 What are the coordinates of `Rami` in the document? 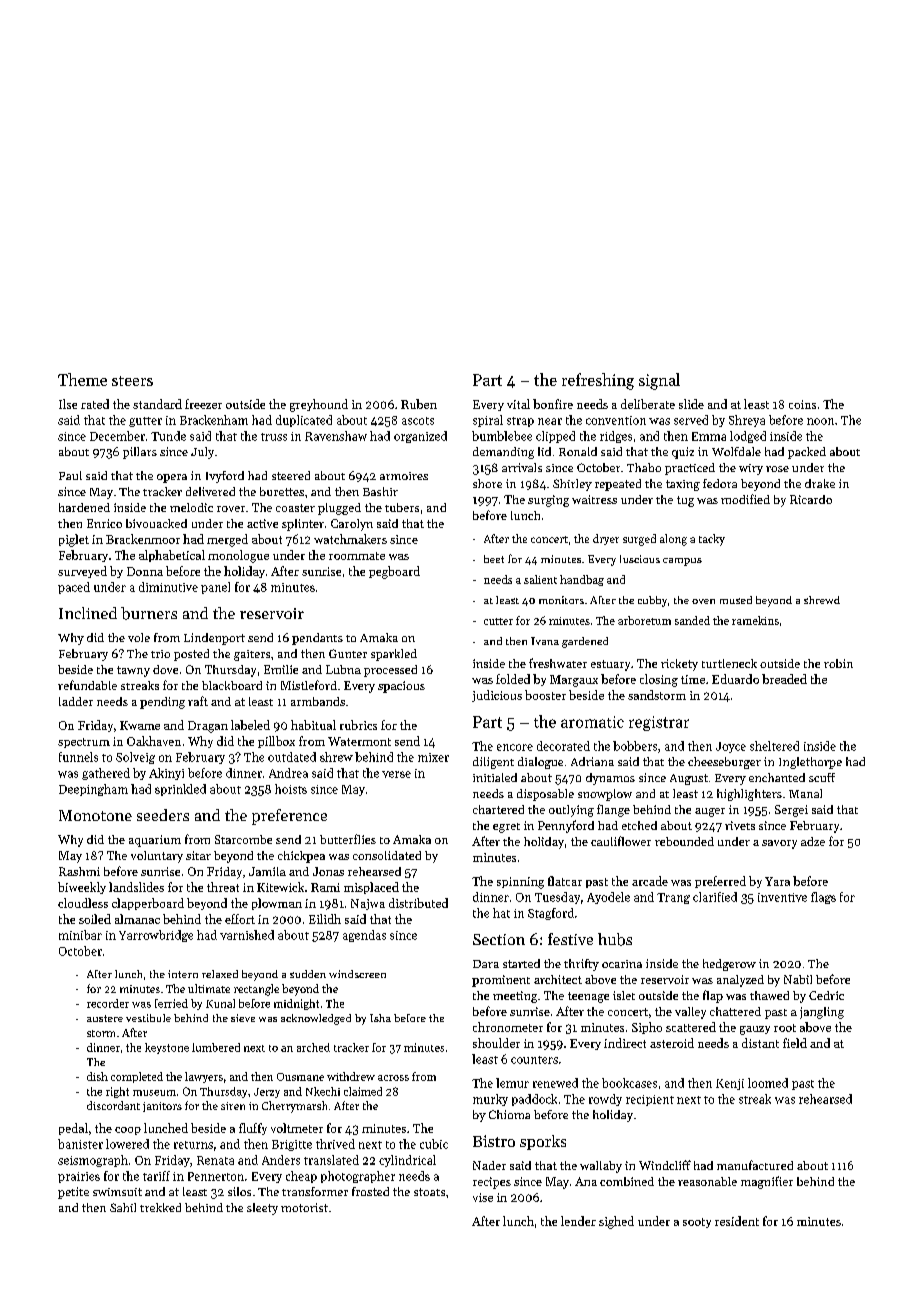 It's located at (325, 887).
